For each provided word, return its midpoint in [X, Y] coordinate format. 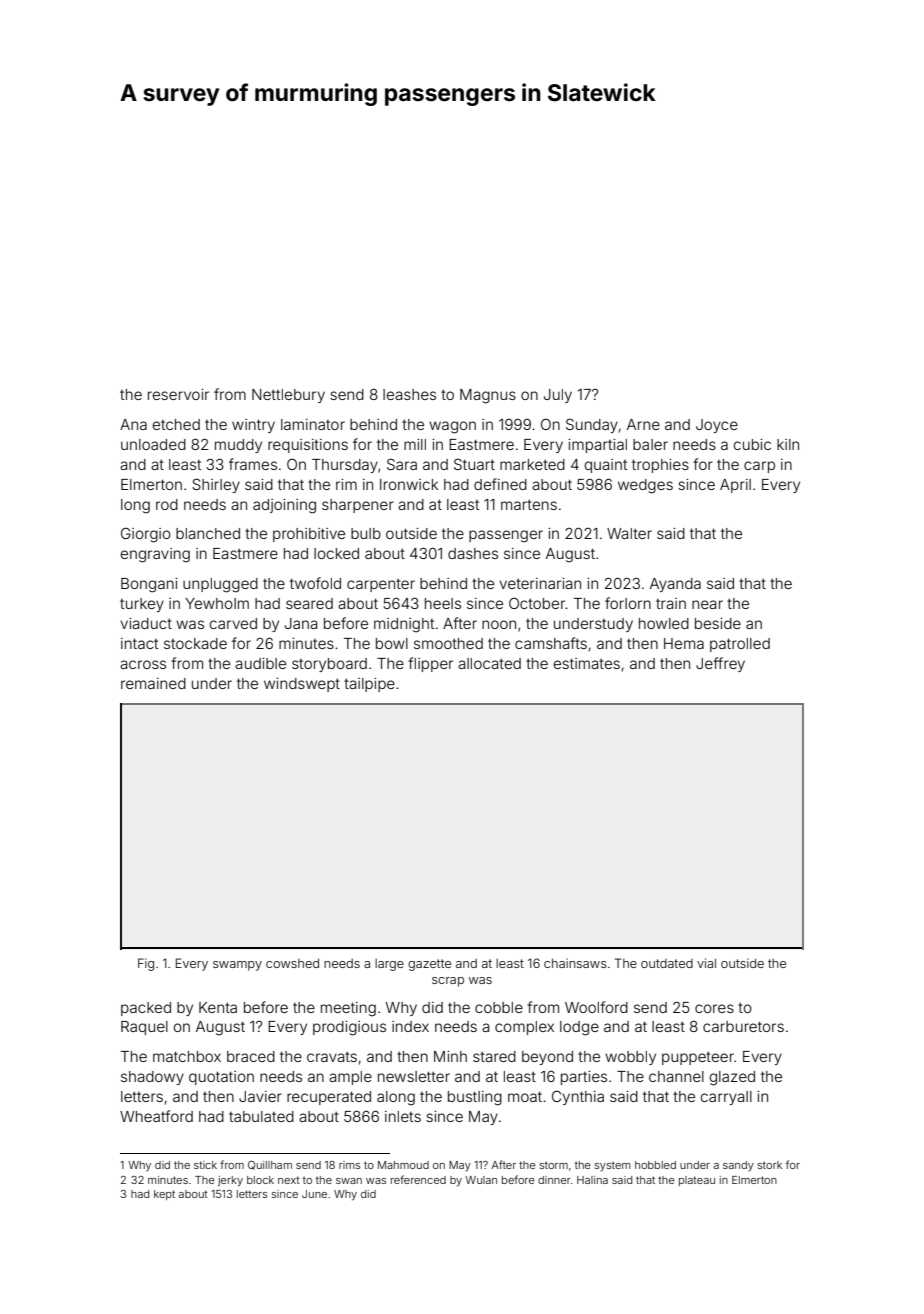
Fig [146, 964]
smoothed [448, 643]
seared [309, 603]
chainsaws [575, 963]
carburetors [743, 1026]
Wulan [481, 1180]
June [314, 1194]
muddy [238, 446]
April [735, 486]
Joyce [717, 426]
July [558, 396]
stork [770, 1165]
